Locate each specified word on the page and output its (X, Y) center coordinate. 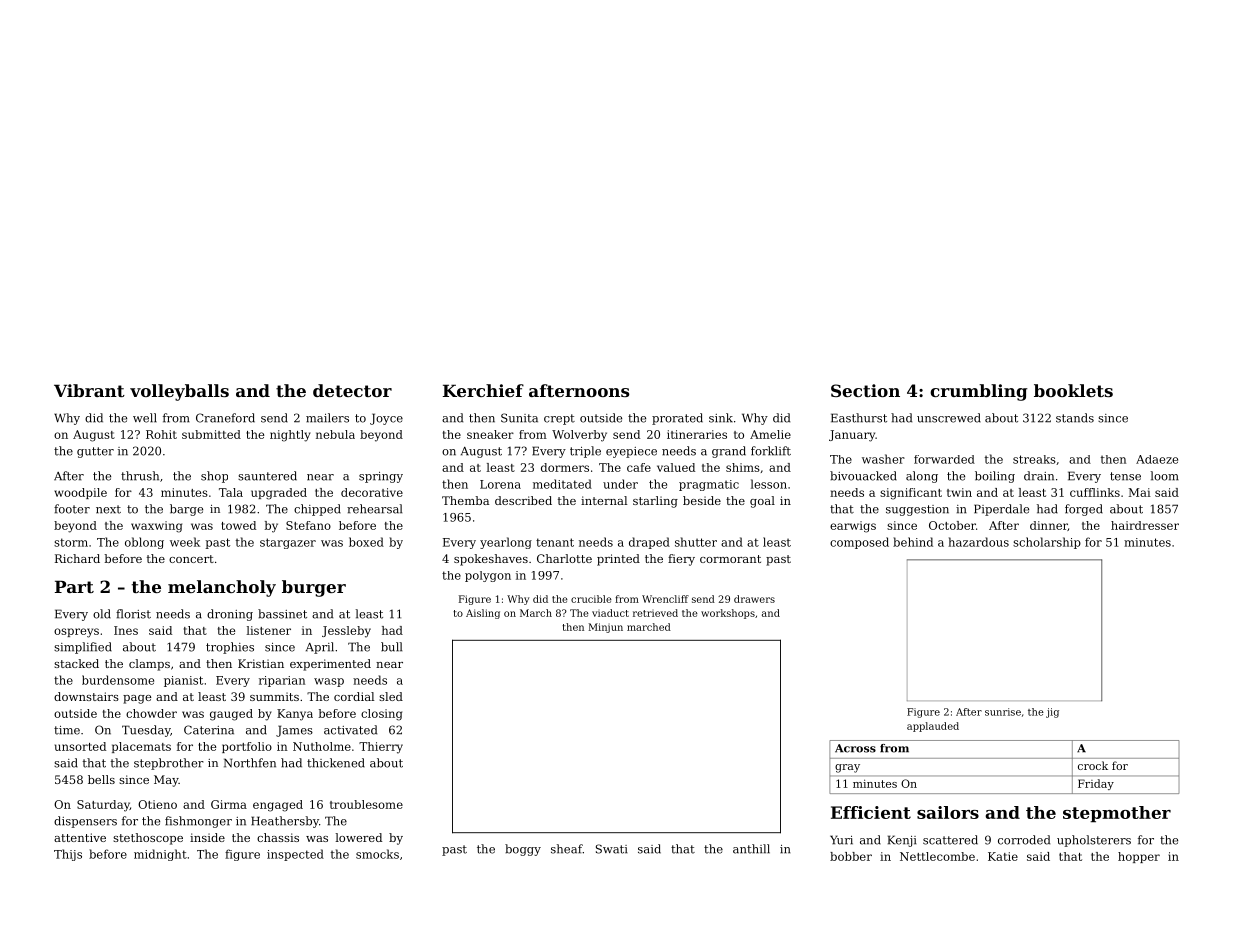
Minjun (606, 628)
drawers (754, 599)
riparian (282, 681)
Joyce (386, 419)
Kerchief (483, 390)
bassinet (282, 614)
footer (72, 509)
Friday (1096, 784)
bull (391, 647)
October (952, 525)
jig (1052, 713)
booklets (1073, 390)
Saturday (103, 806)
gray (847, 768)
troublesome (366, 804)
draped (649, 543)
